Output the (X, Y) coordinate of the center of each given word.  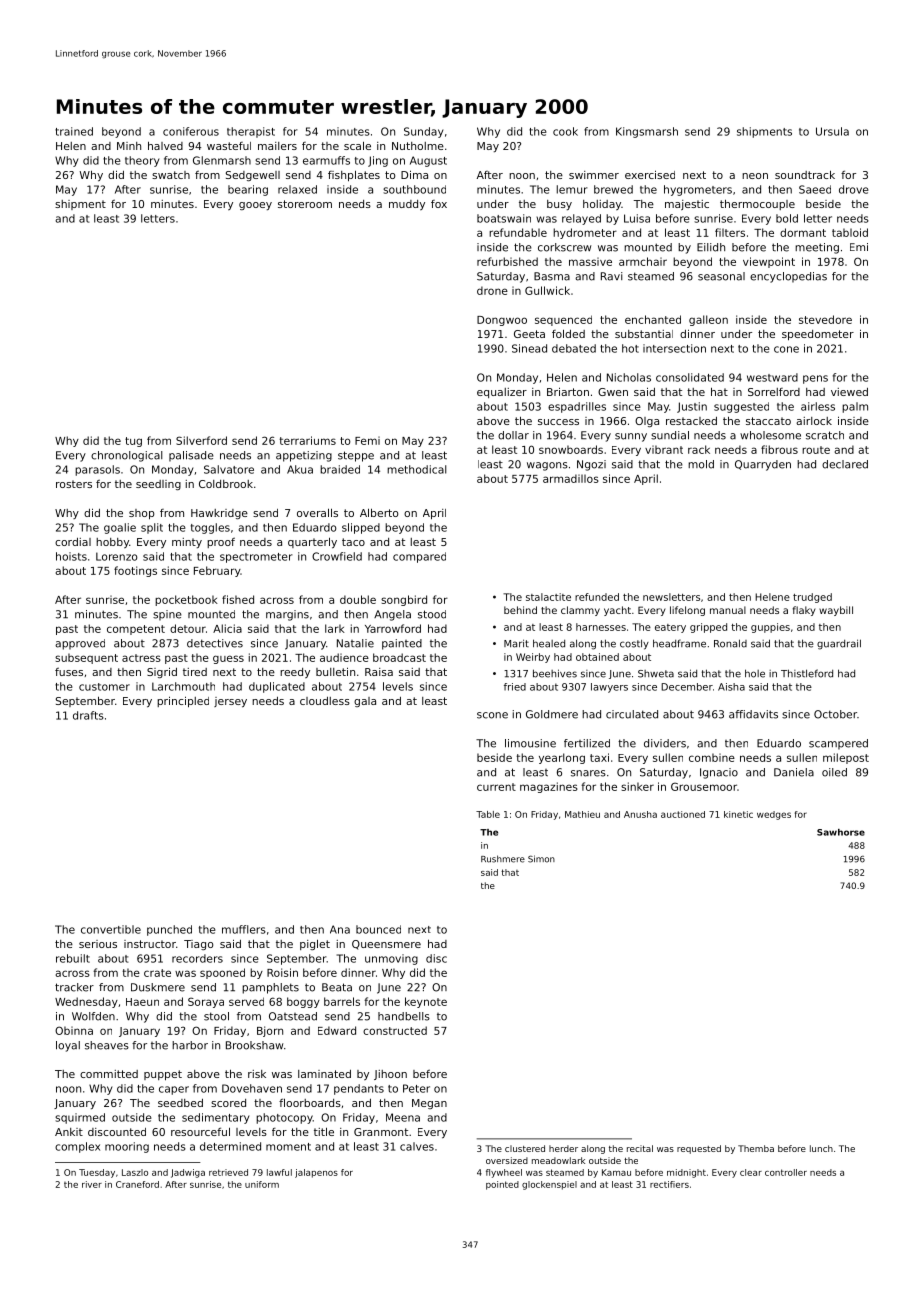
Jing (378, 161)
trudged (812, 598)
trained (74, 131)
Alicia (227, 628)
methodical (417, 469)
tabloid (850, 232)
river (92, 1184)
